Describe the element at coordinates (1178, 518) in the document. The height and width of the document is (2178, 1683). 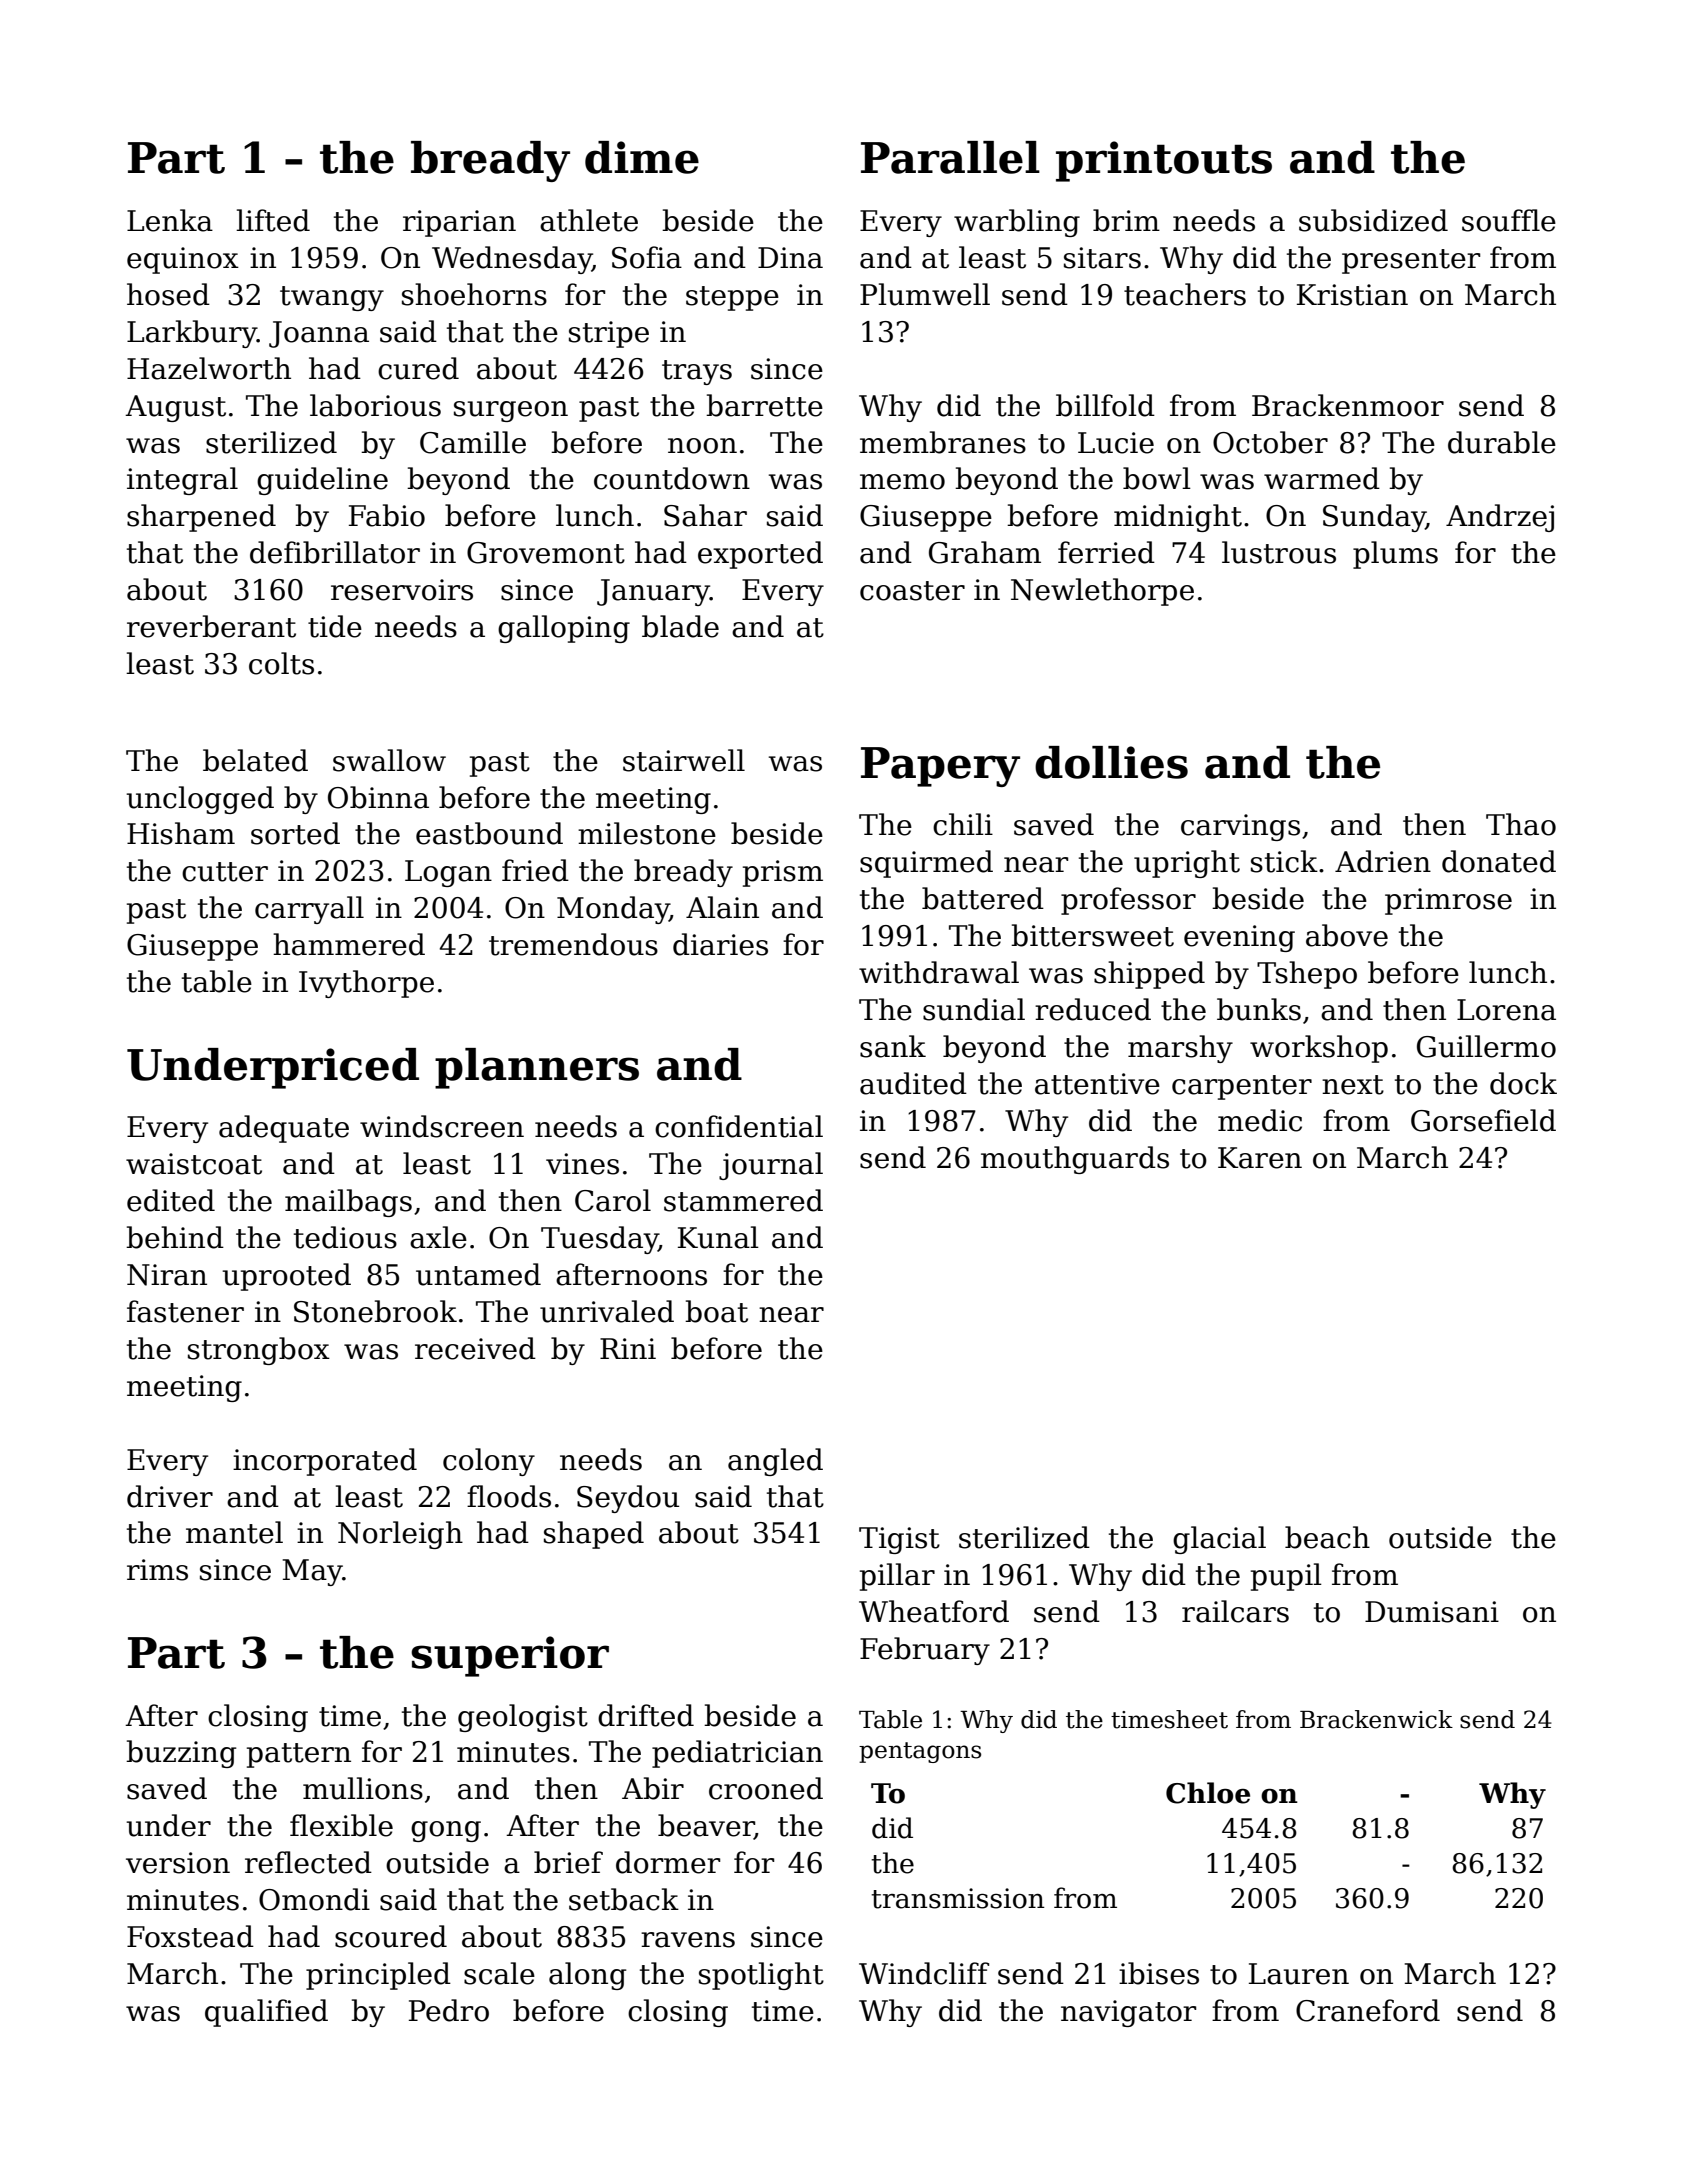
I see `midnight` at that location.
